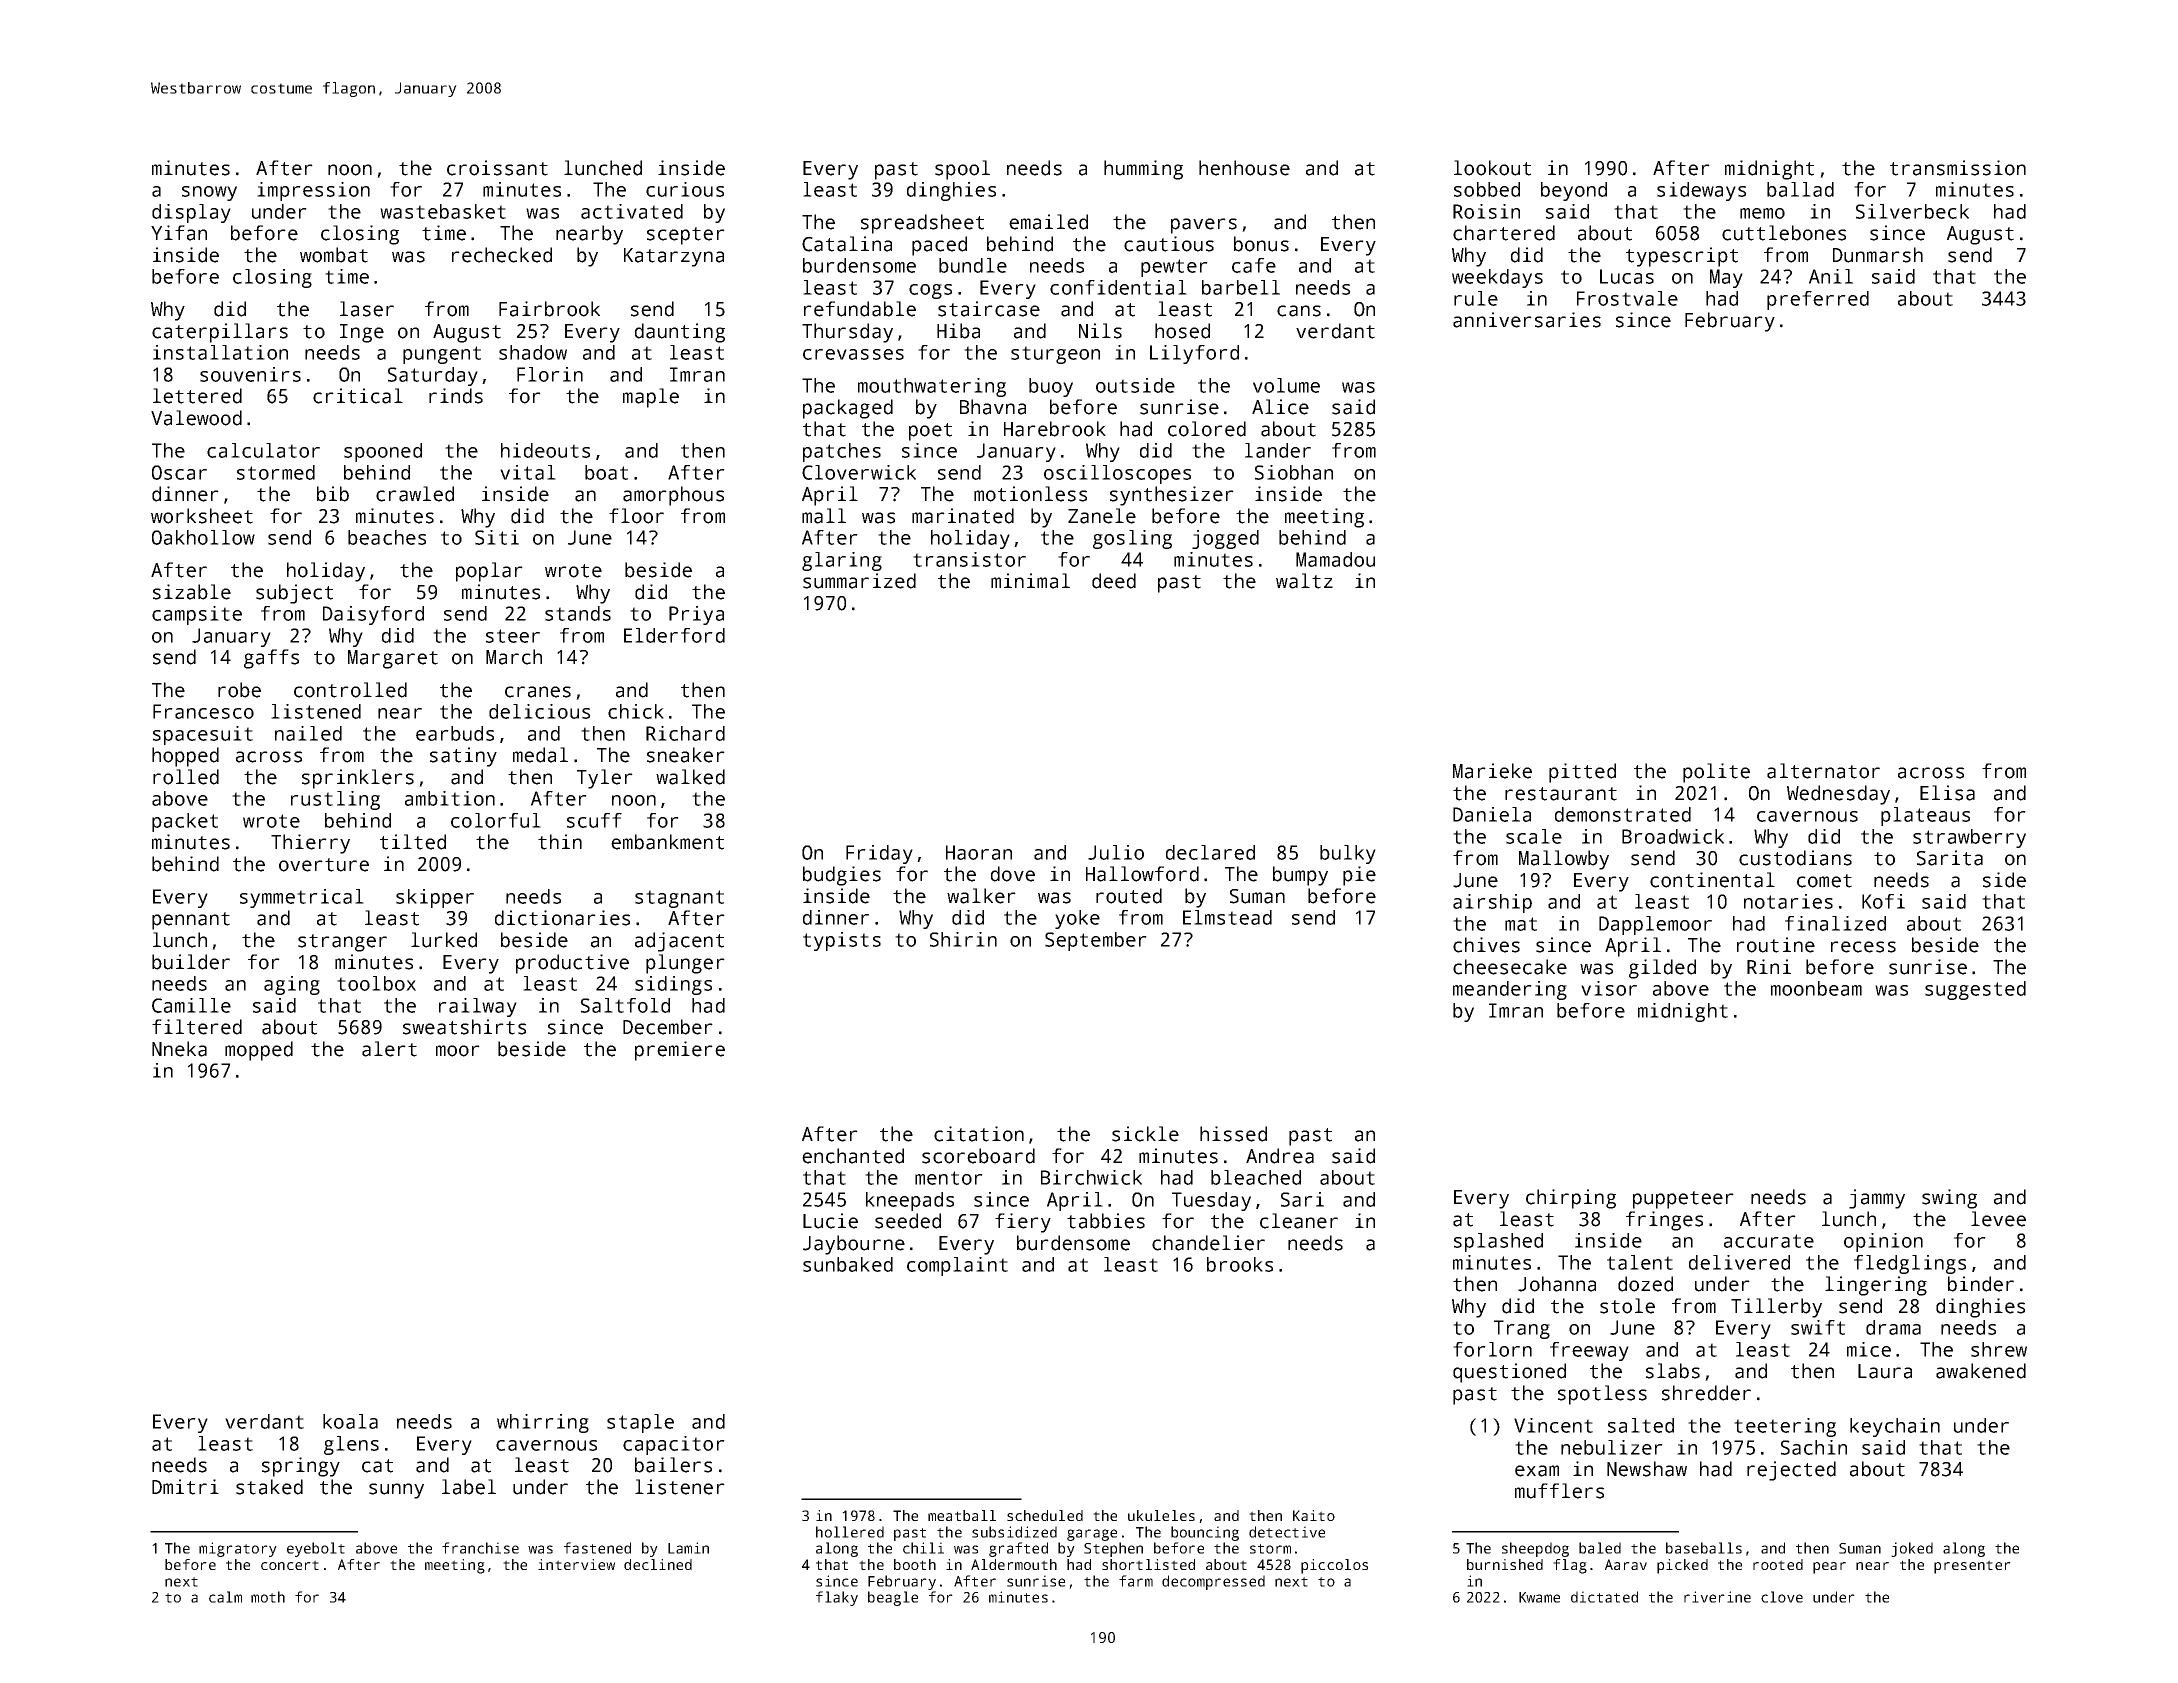  Describe the element at coordinates (1051, 387) in the page. I see `buoy` at that location.
